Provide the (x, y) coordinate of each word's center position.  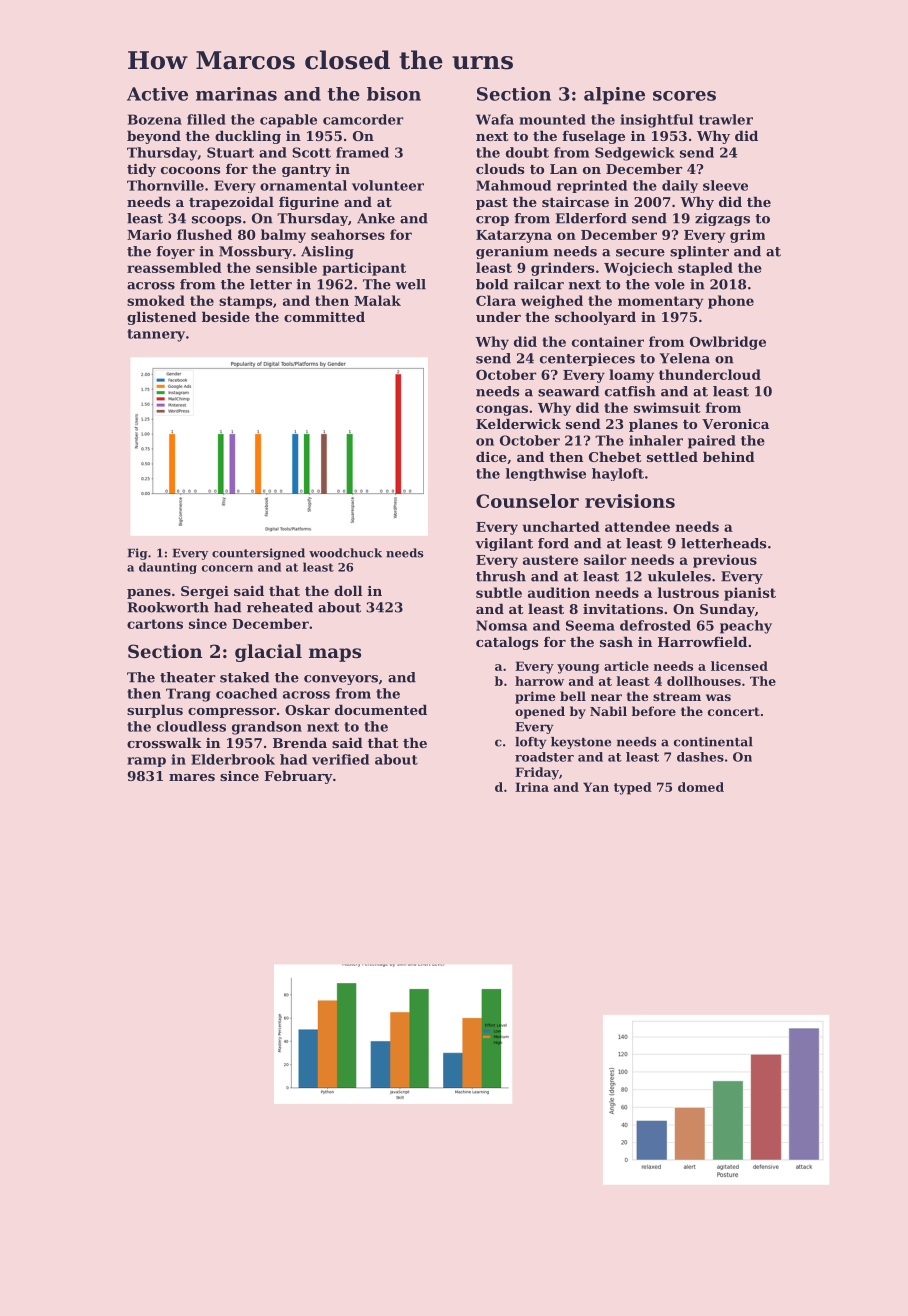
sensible (286, 267)
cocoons (190, 170)
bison (394, 94)
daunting (168, 568)
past (492, 204)
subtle (499, 592)
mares (192, 777)
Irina (532, 787)
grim (747, 236)
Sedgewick (635, 154)
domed (701, 787)
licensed (739, 666)
